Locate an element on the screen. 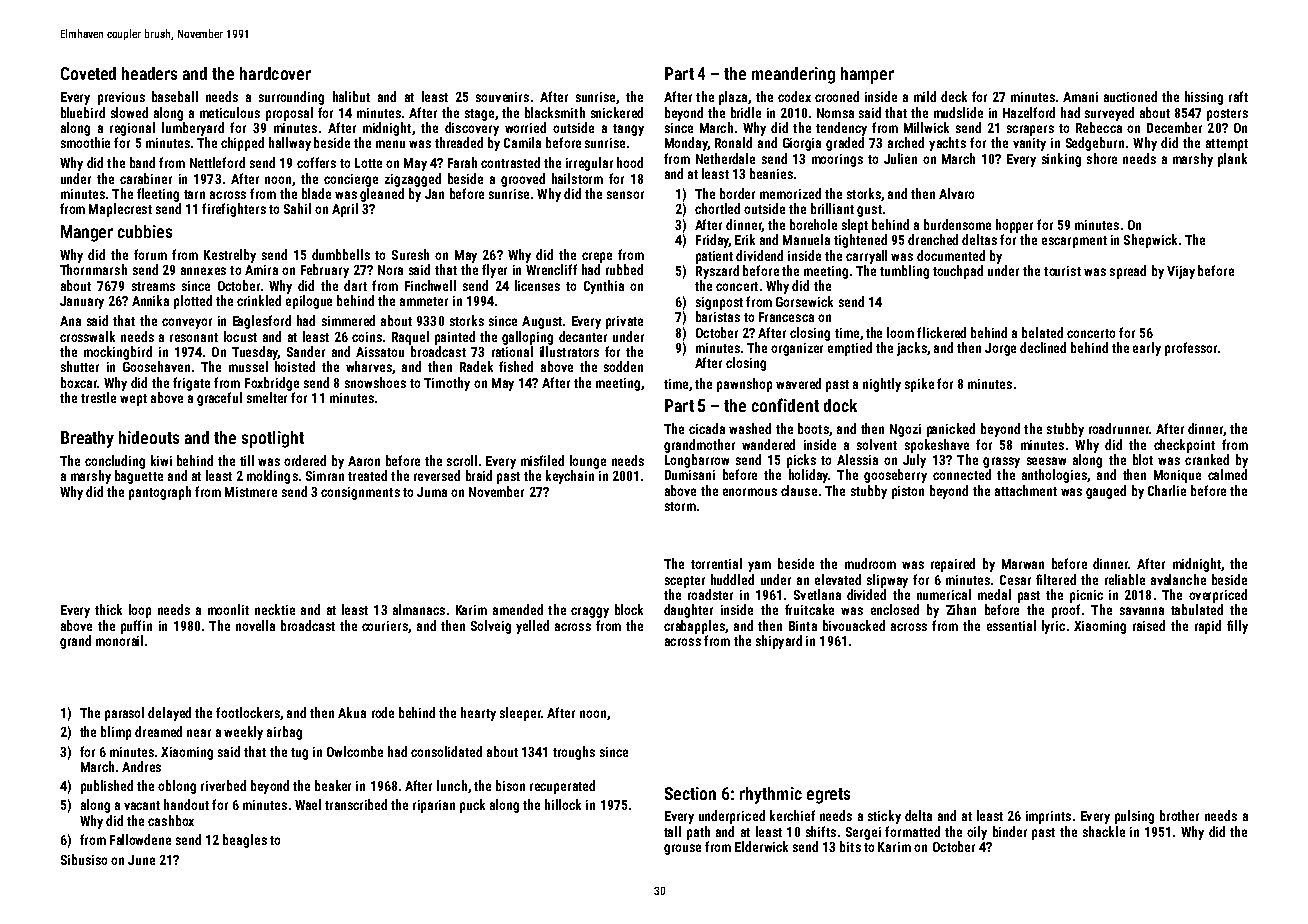  Alvaro is located at coordinates (956, 193).
